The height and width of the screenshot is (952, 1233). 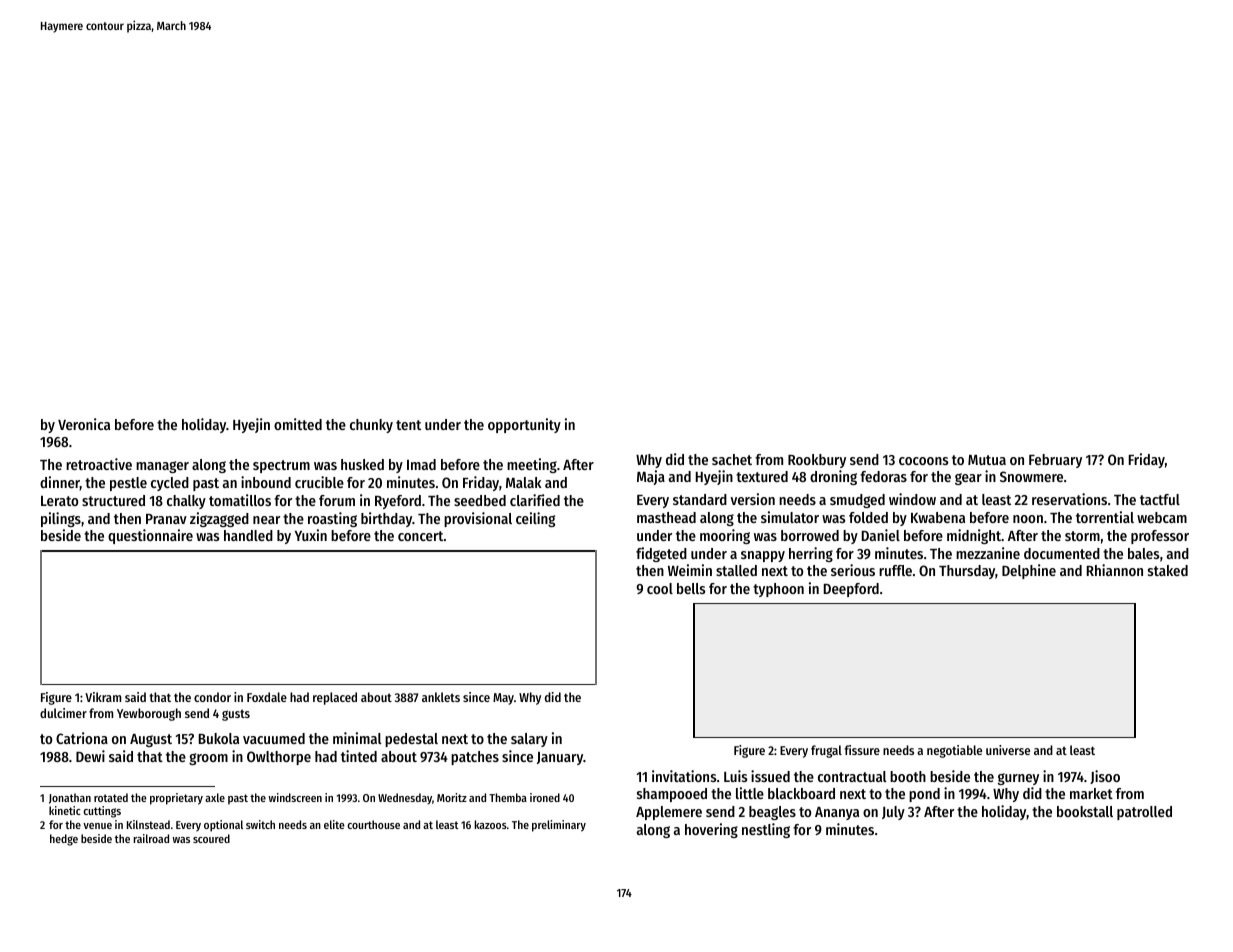 What do you see at coordinates (732, 459) in the screenshot?
I see `sachet` at bounding box center [732, 459].
